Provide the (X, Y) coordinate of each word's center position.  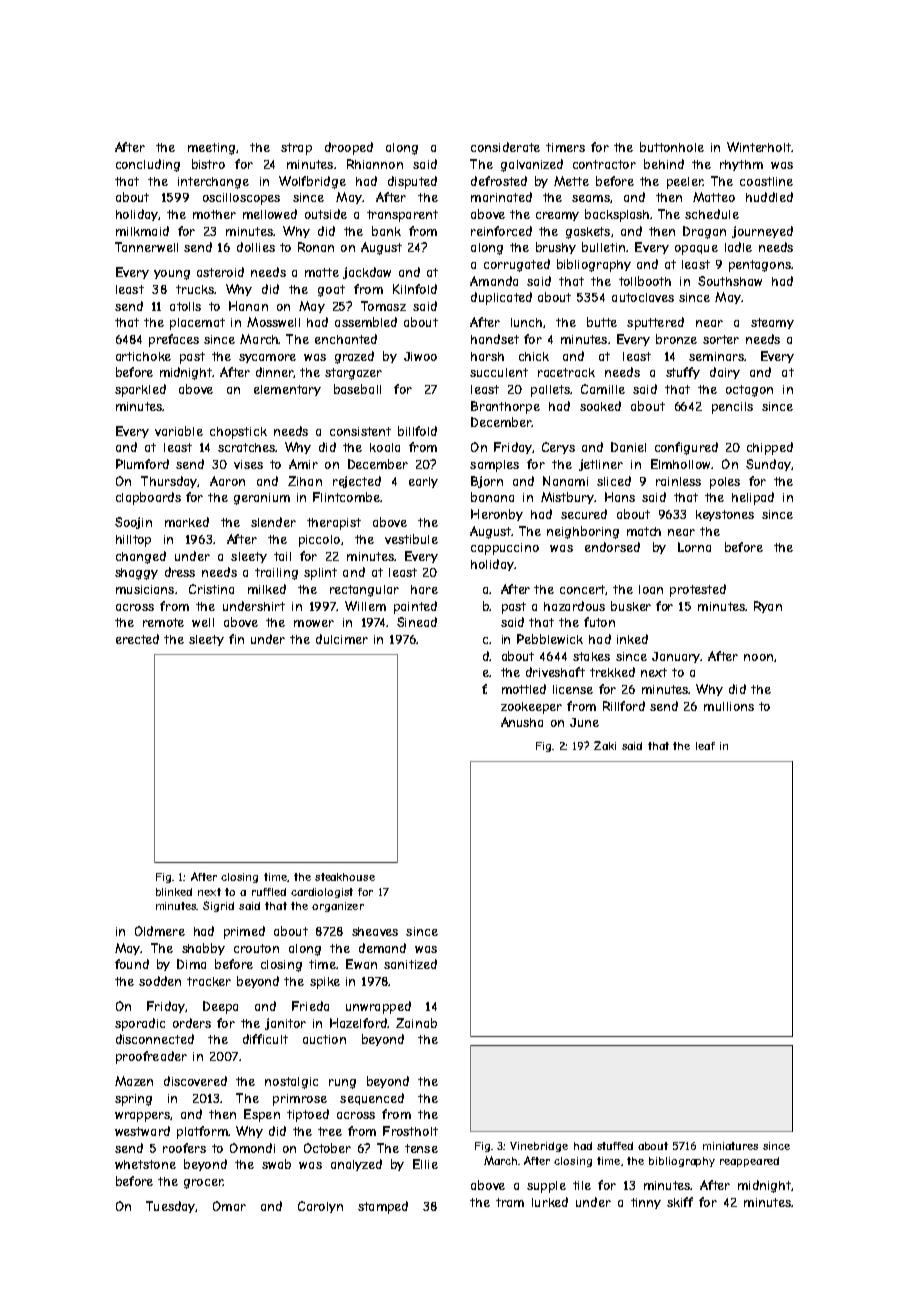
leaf (705, 746)
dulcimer (342, 639)
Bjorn (487, 482)
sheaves (375, 931)
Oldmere (160, 931)
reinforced (501, 231)
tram (510, 1202)
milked (267, 589)
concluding (148, 165)
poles (725, 483)
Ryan (768, 607)
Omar (229, 1206)
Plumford (142, 464)
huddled (769, 197)
